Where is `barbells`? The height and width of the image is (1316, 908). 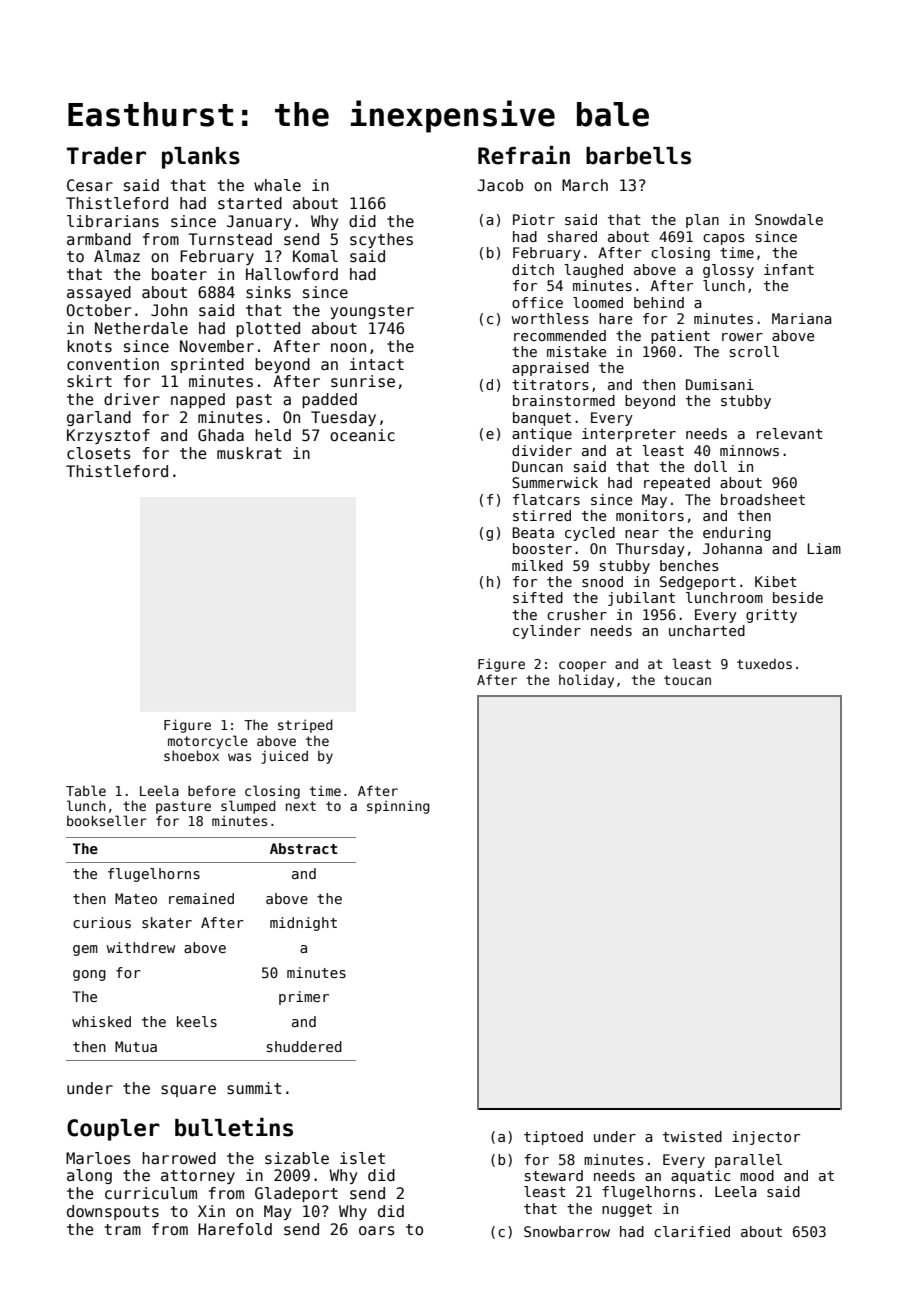
barbells is located at coordinates (638, 156).
